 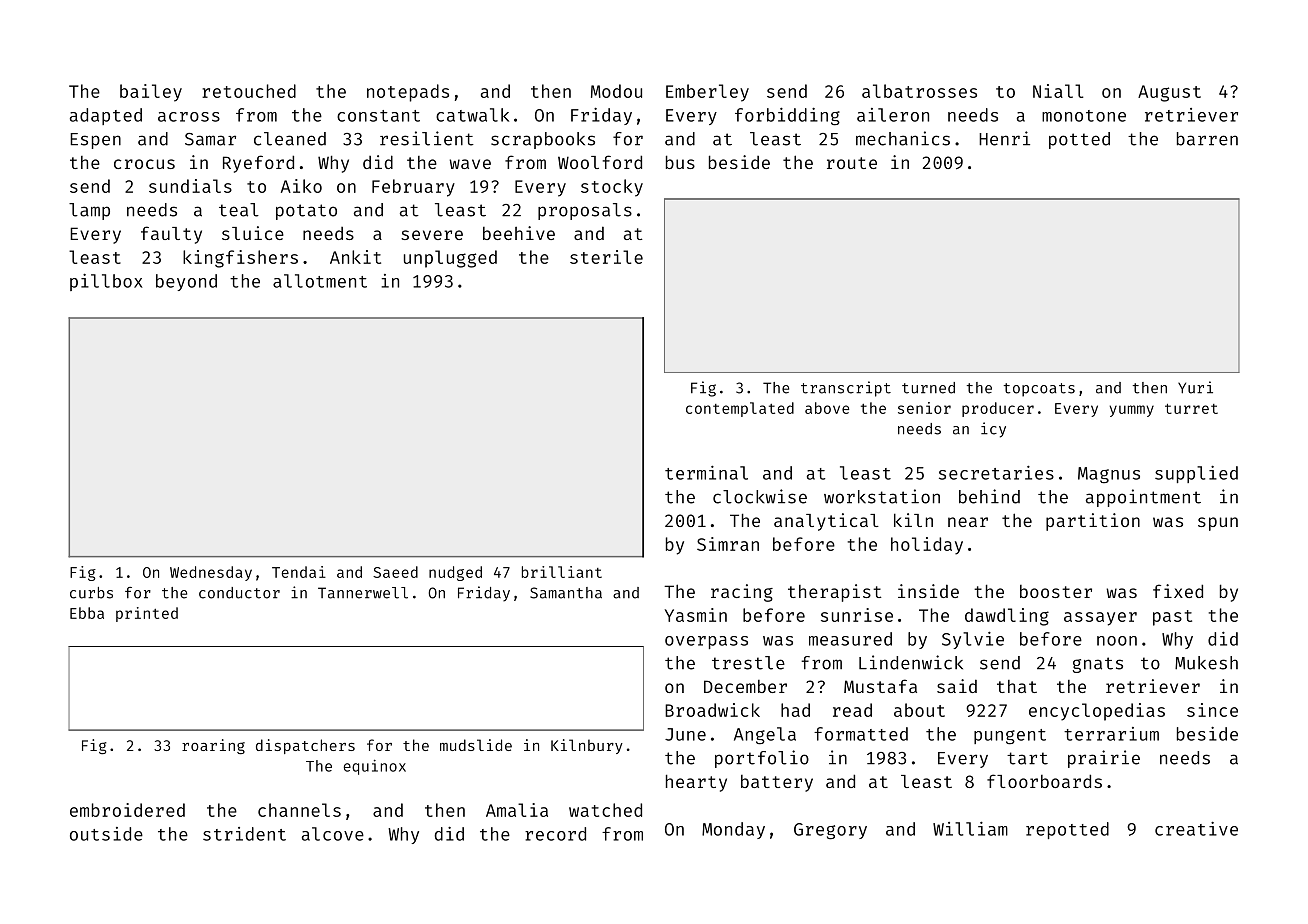 I want to click on fixed, so click(x=1178, y=591).
